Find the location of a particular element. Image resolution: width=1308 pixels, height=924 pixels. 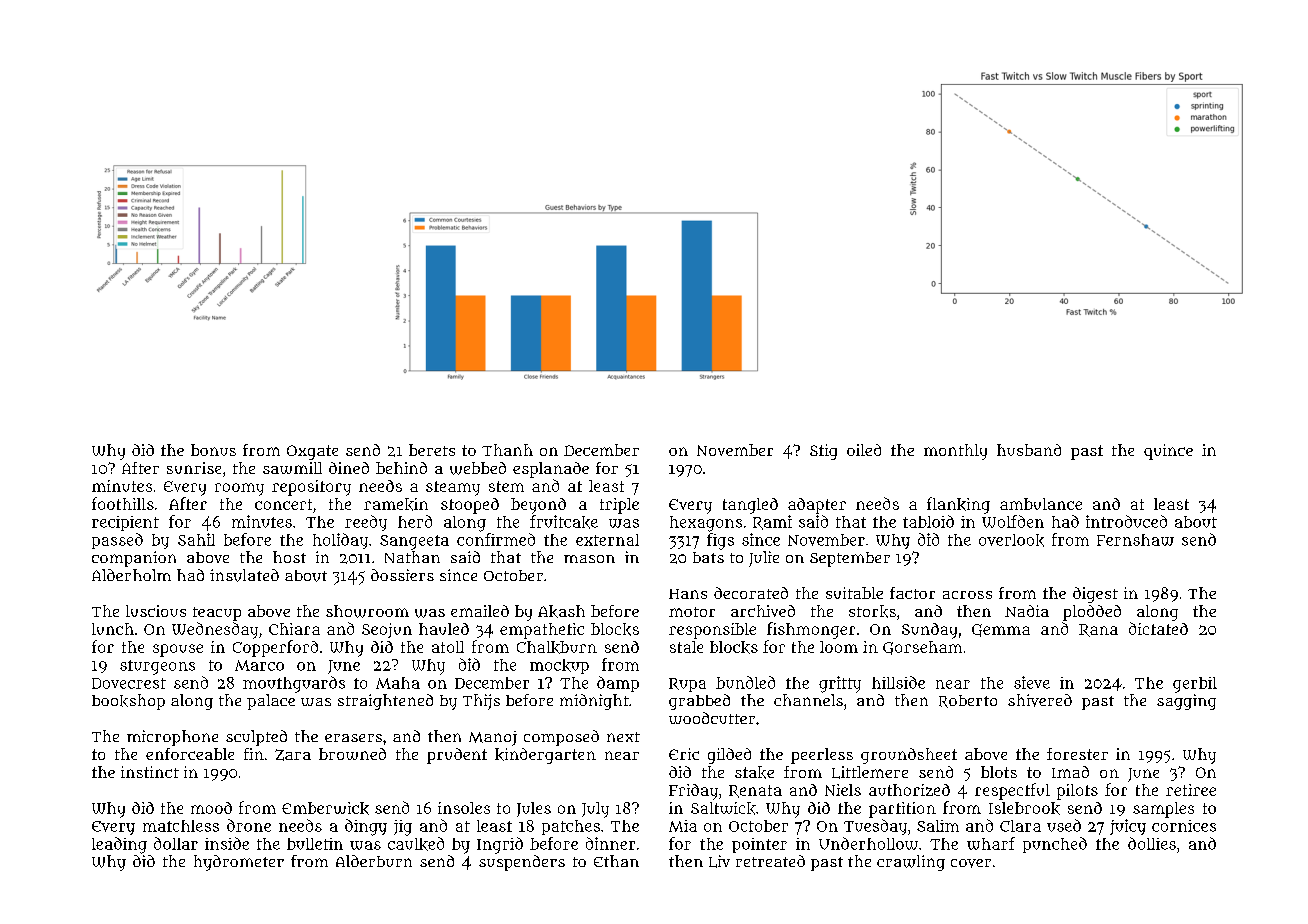

punched is located at coordinates (1055, 845).
